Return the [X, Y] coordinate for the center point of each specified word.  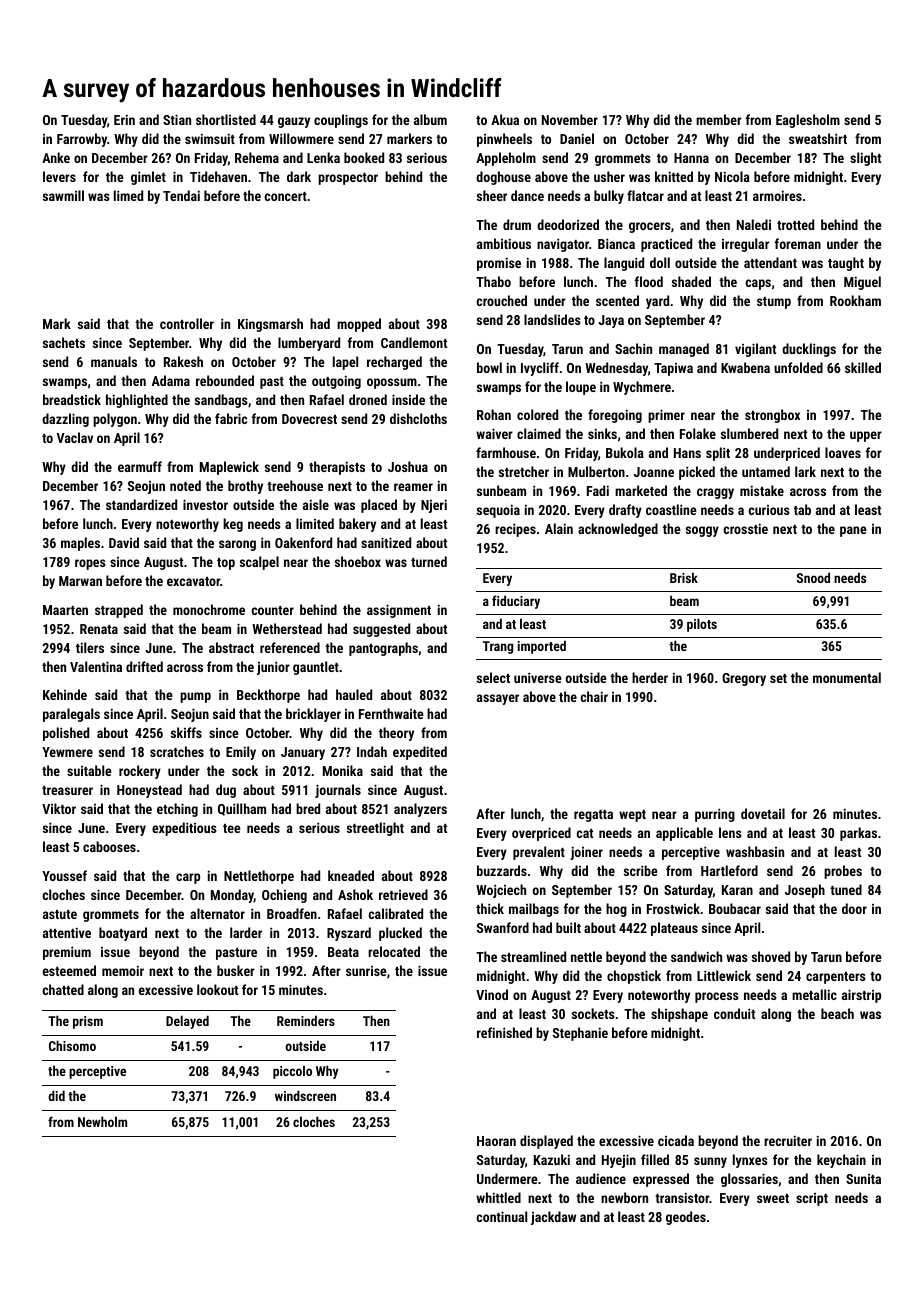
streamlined [533, 956]
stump [774, 303]
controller [187, 323]
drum [517, 224]
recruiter [788, 1140]
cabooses [109, 846]
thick [490, 908]
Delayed [187, 1022]
